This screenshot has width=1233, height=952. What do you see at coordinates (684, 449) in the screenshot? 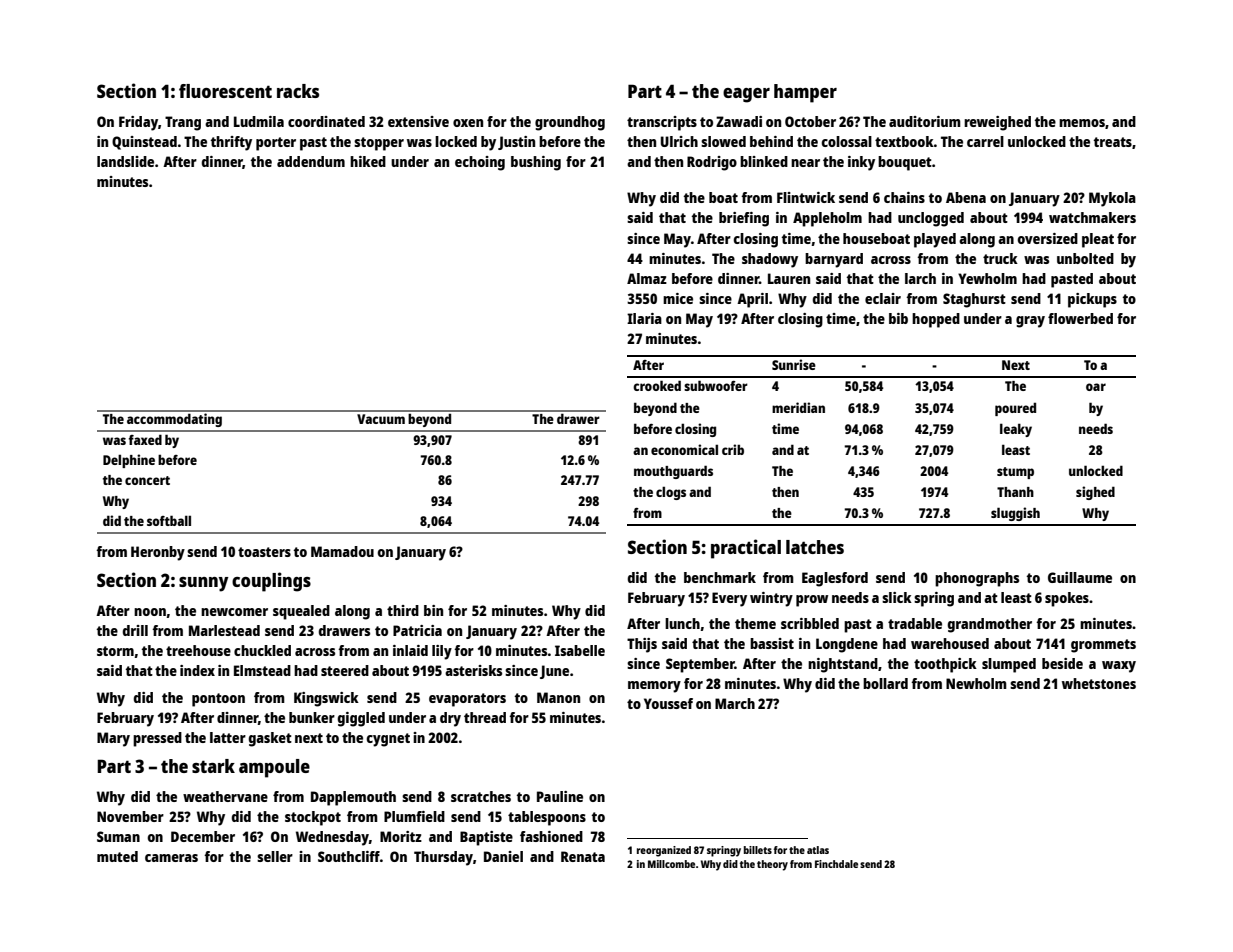
I see `economical` at bounding box center [684, 449].
